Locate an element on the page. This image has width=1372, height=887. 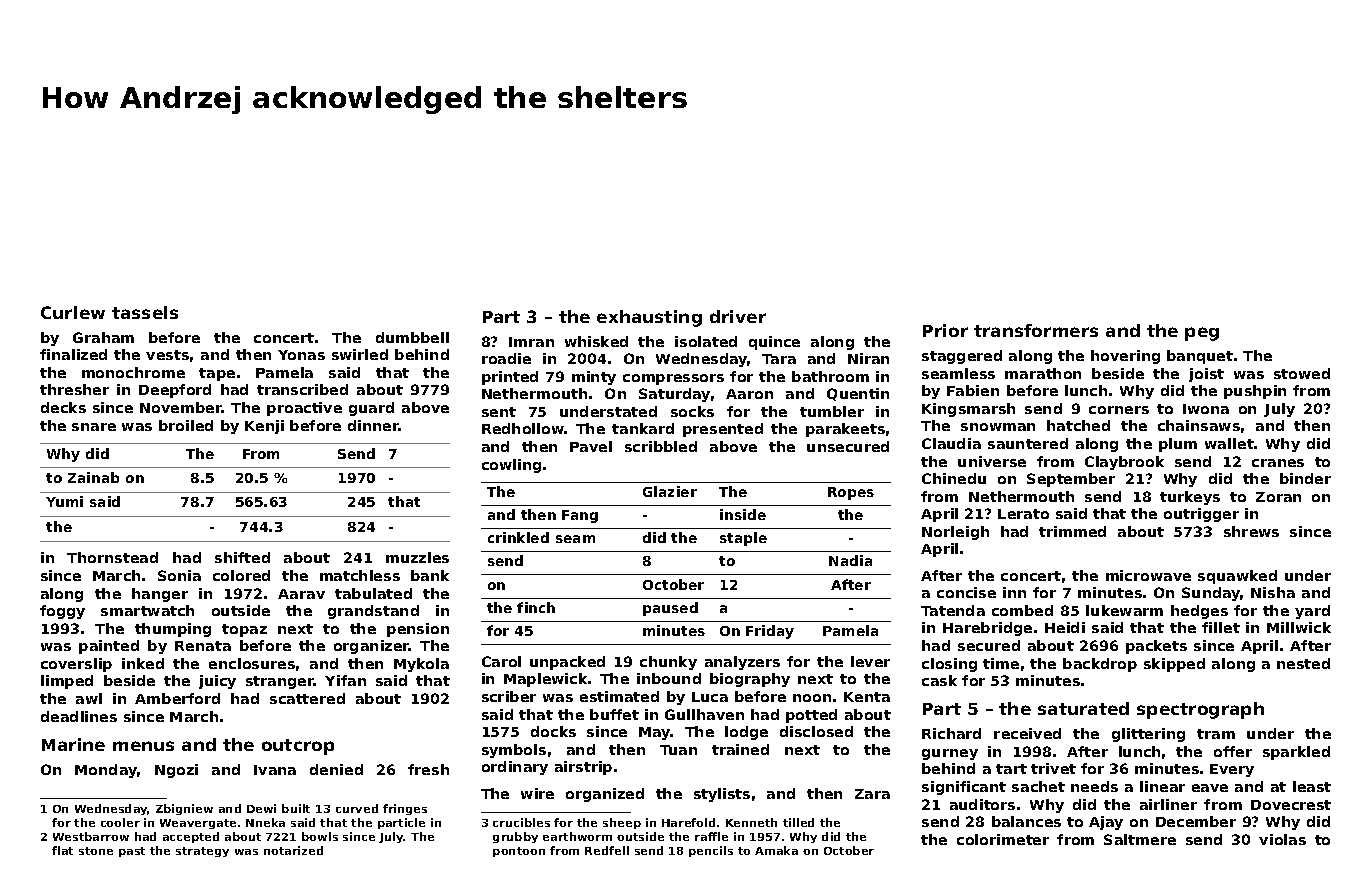
biography is located at coordinates (750, 680).
